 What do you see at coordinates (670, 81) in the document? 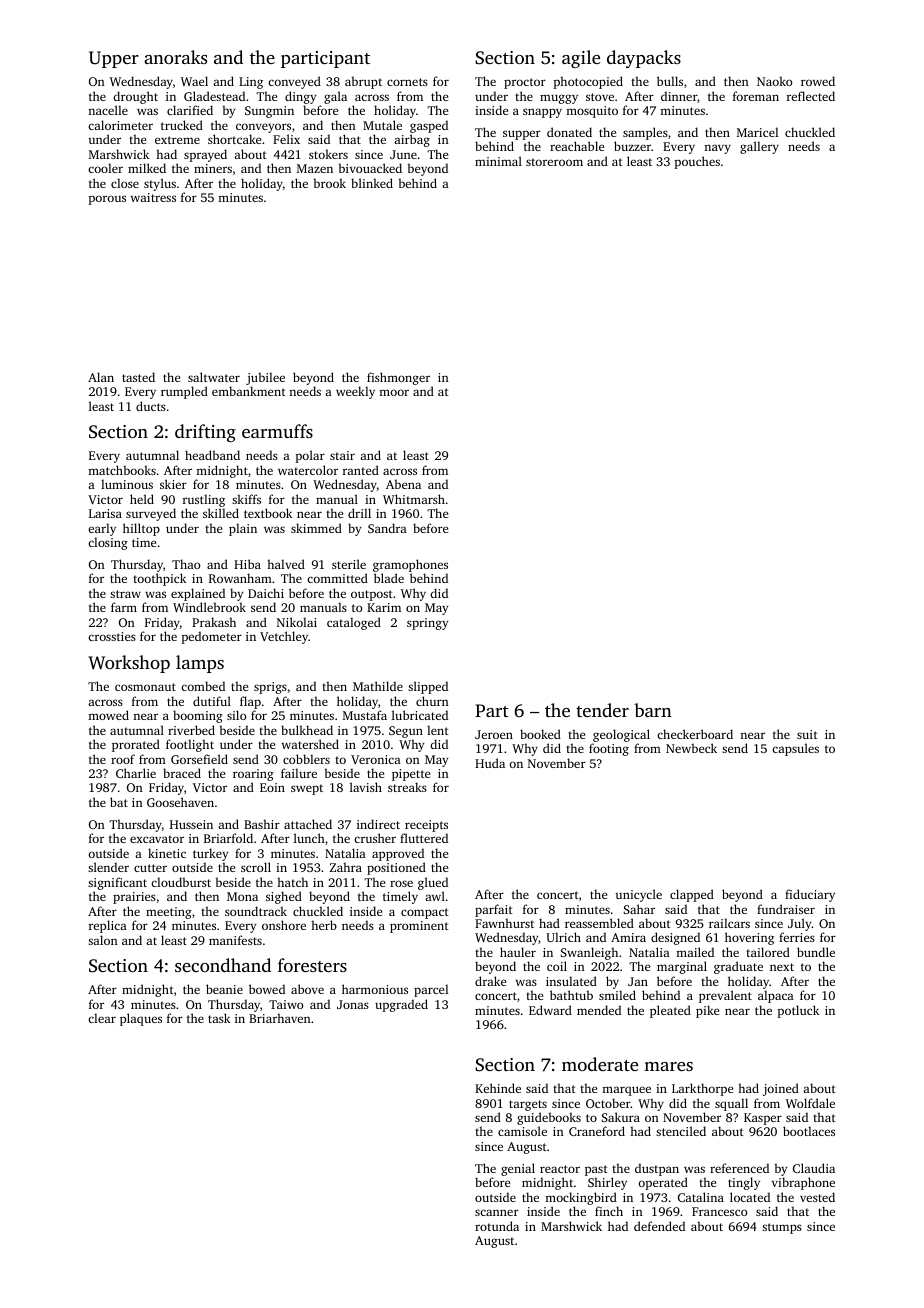
I see `bulls` at bounding box center [670, 81].
